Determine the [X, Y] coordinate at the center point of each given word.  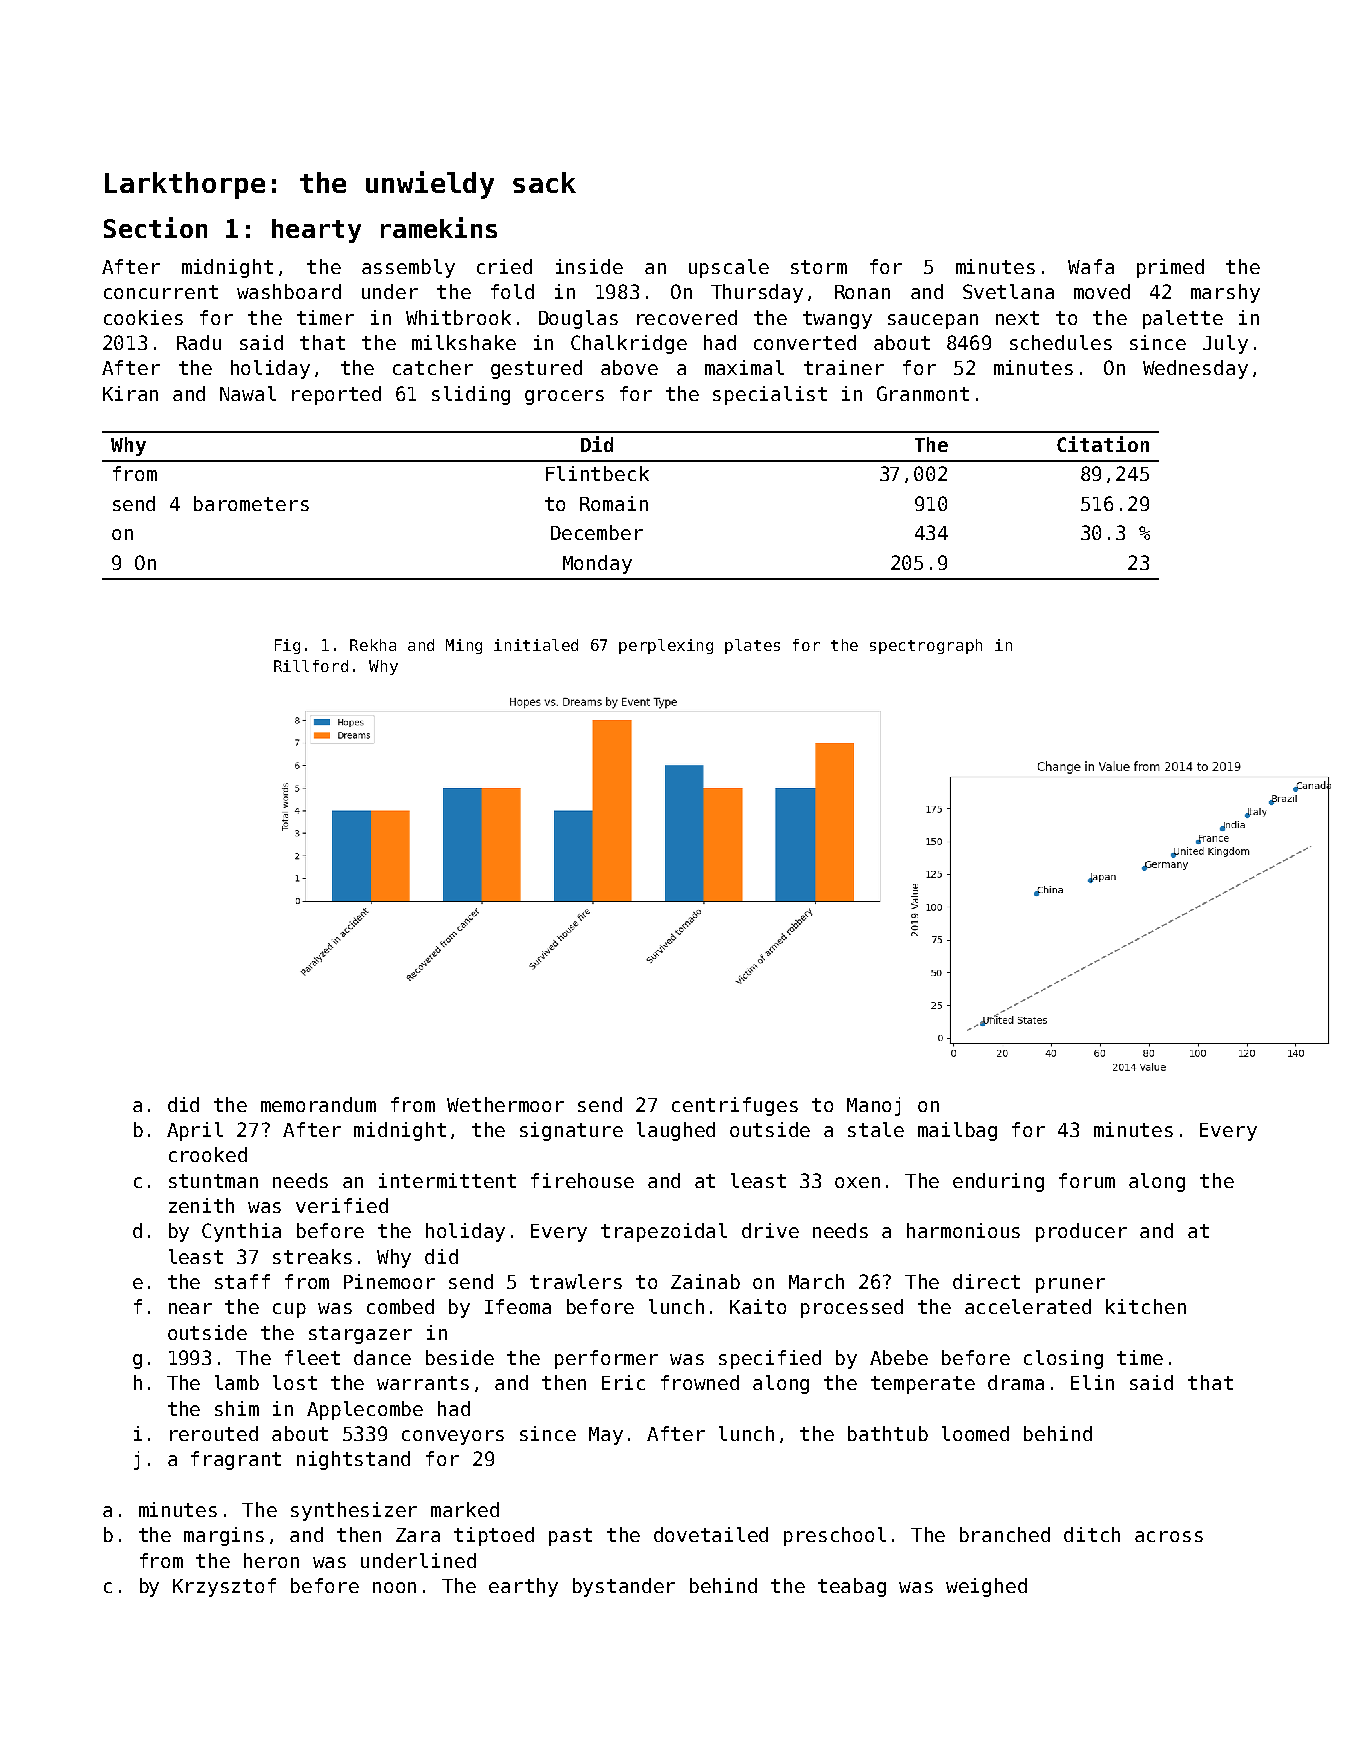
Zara [418, 1535]
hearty [316, 231]
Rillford [311, 666]
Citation [1103, 444]
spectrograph [926, 646]
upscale [729, 268]
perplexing [666, 646]
